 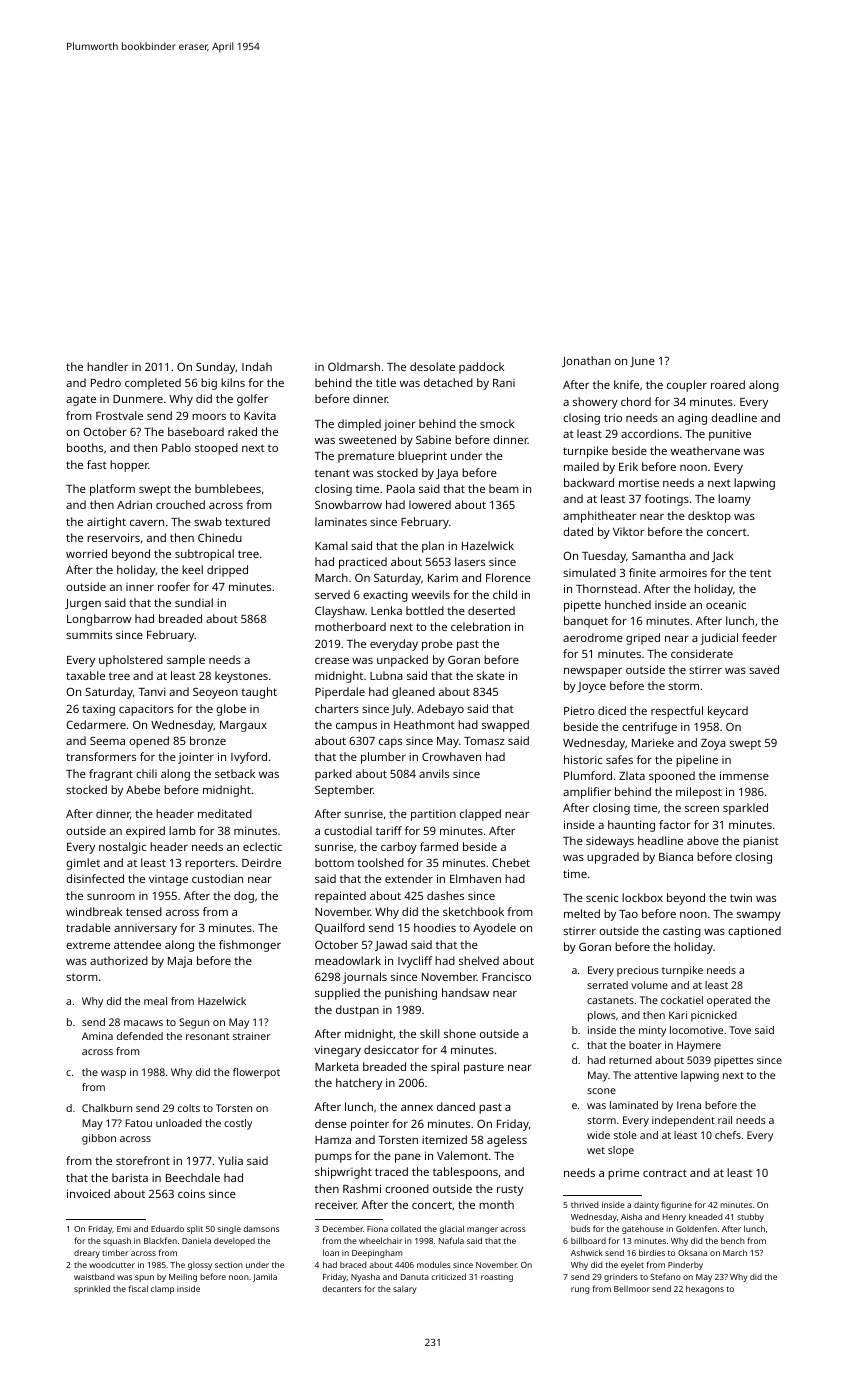 I want to click on Snowbarrow, so click(x=348, y=504).
